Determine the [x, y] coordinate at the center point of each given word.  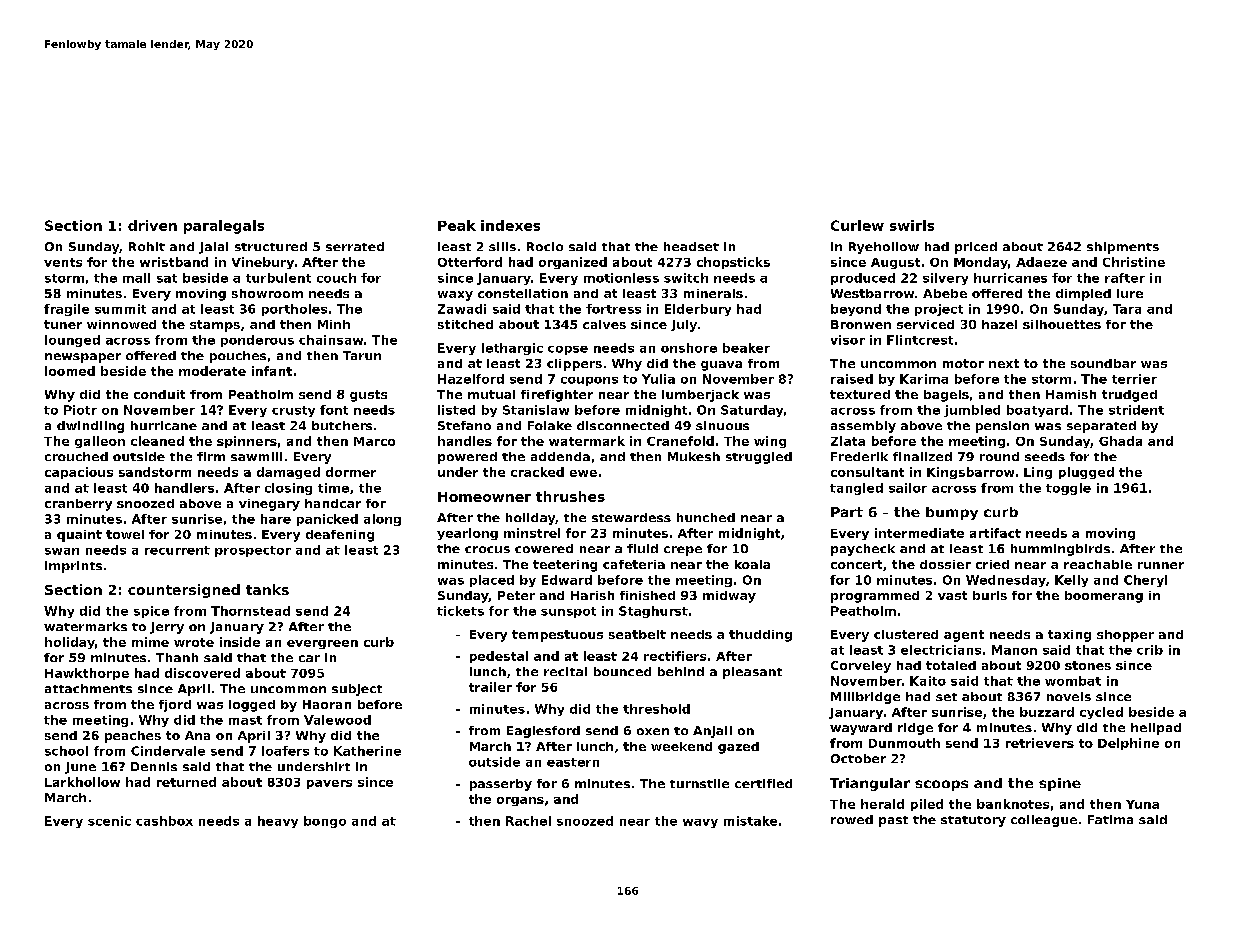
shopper [1125, 636]
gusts [368, 396]
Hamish [1071, 394]
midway [729, 597]
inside [240, 642]
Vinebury [263, 263]
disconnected [623, 425]
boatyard [1037, 411]
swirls [912, 225]
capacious [79, 473]
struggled [759, 458]
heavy [278, 822]
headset [691, 246]
